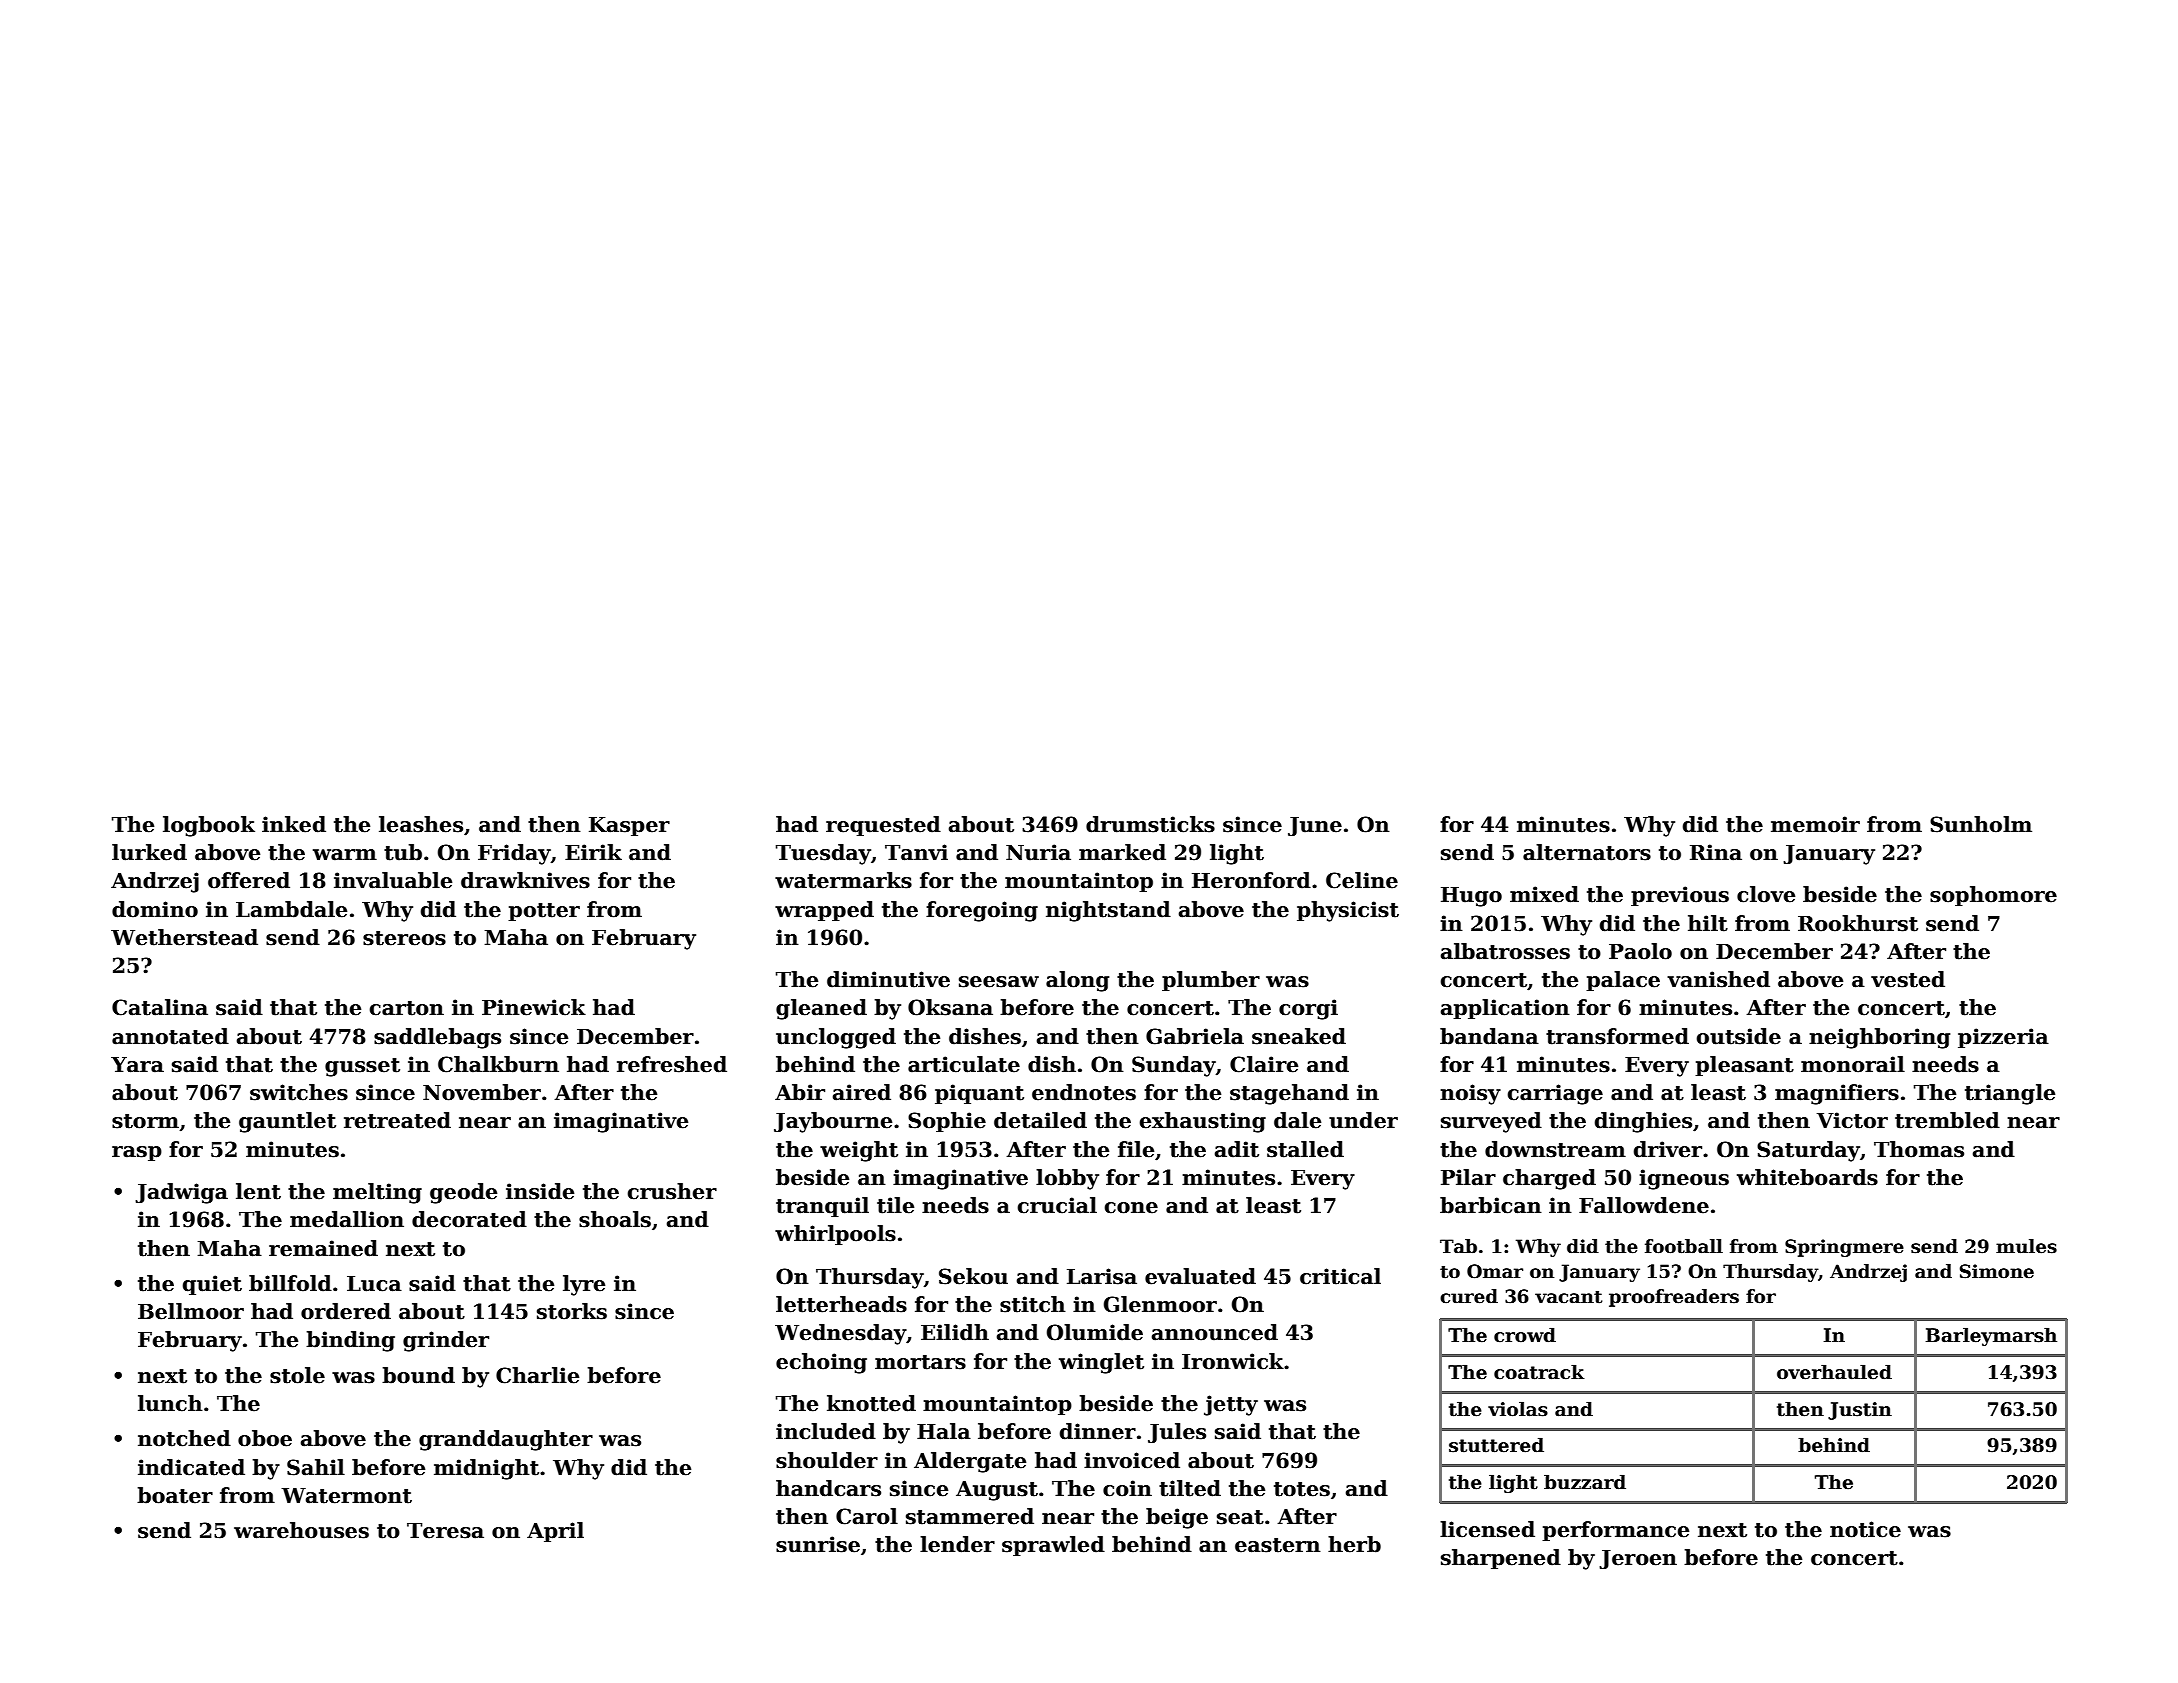 This image has height=1683, width=2178. Describe the element at coordinates (1638, 1559) in the image. I see `Jeroen` at that location.
